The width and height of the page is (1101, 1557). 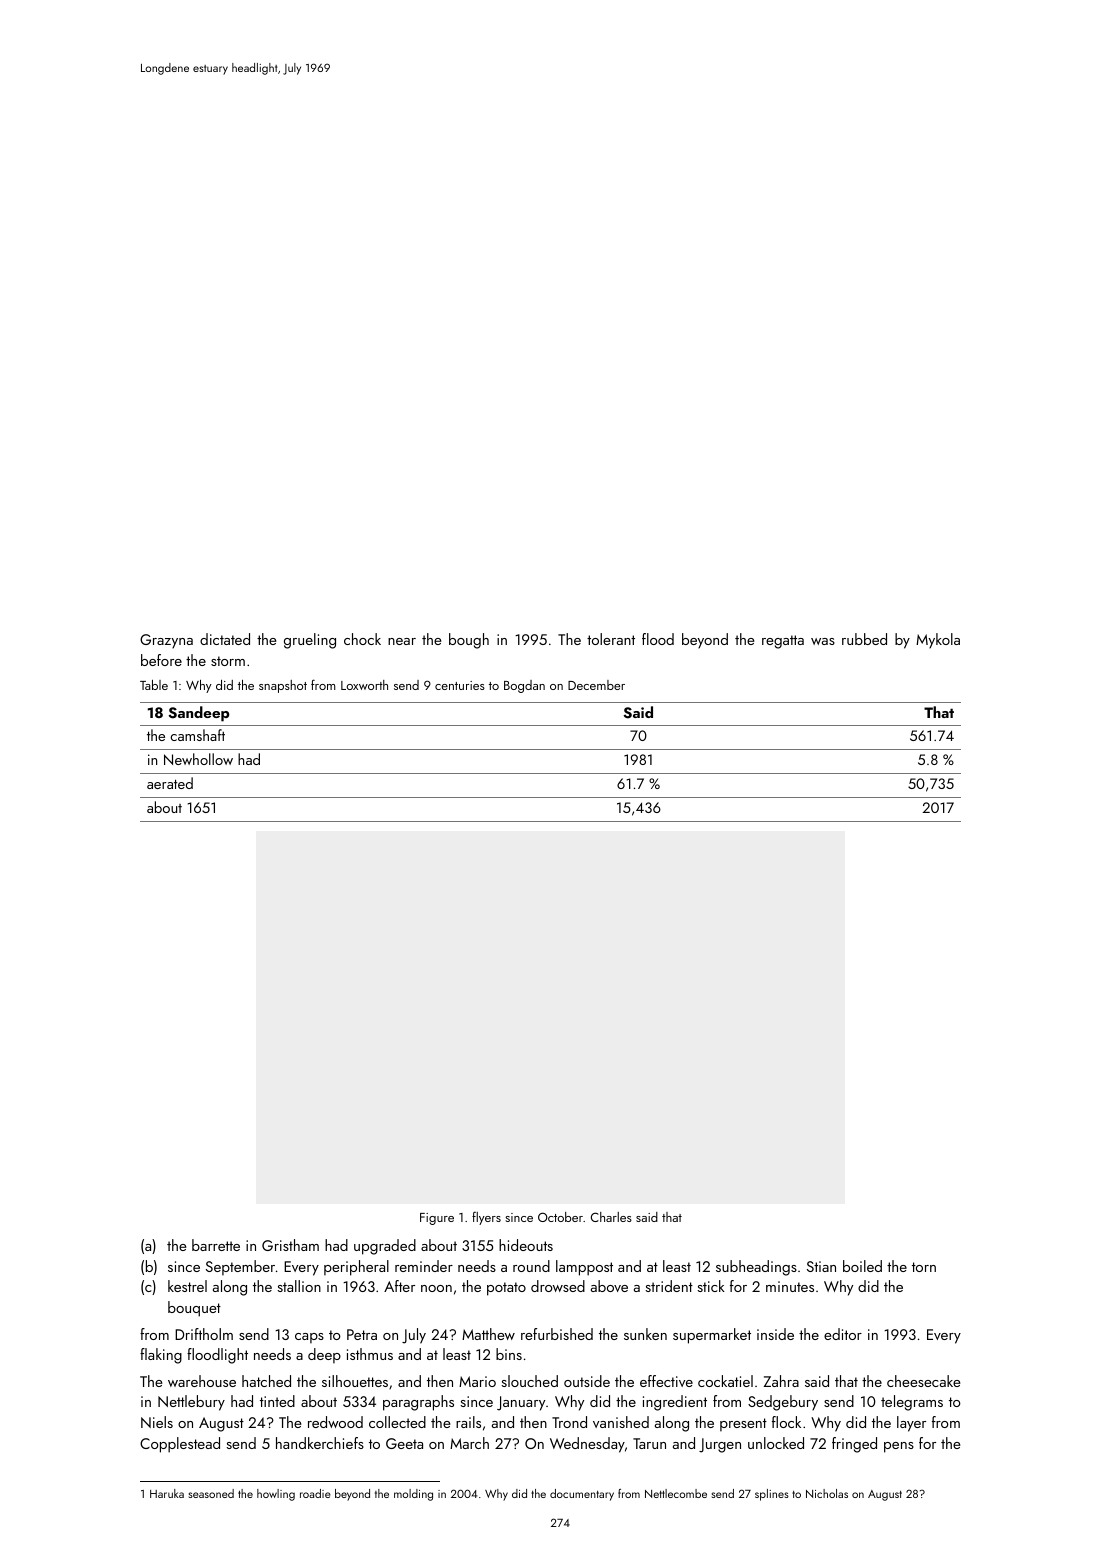 What do you see at coordinates (437, 1219) in the page?
I see `Figure` at bounding box center [437, 1219].
